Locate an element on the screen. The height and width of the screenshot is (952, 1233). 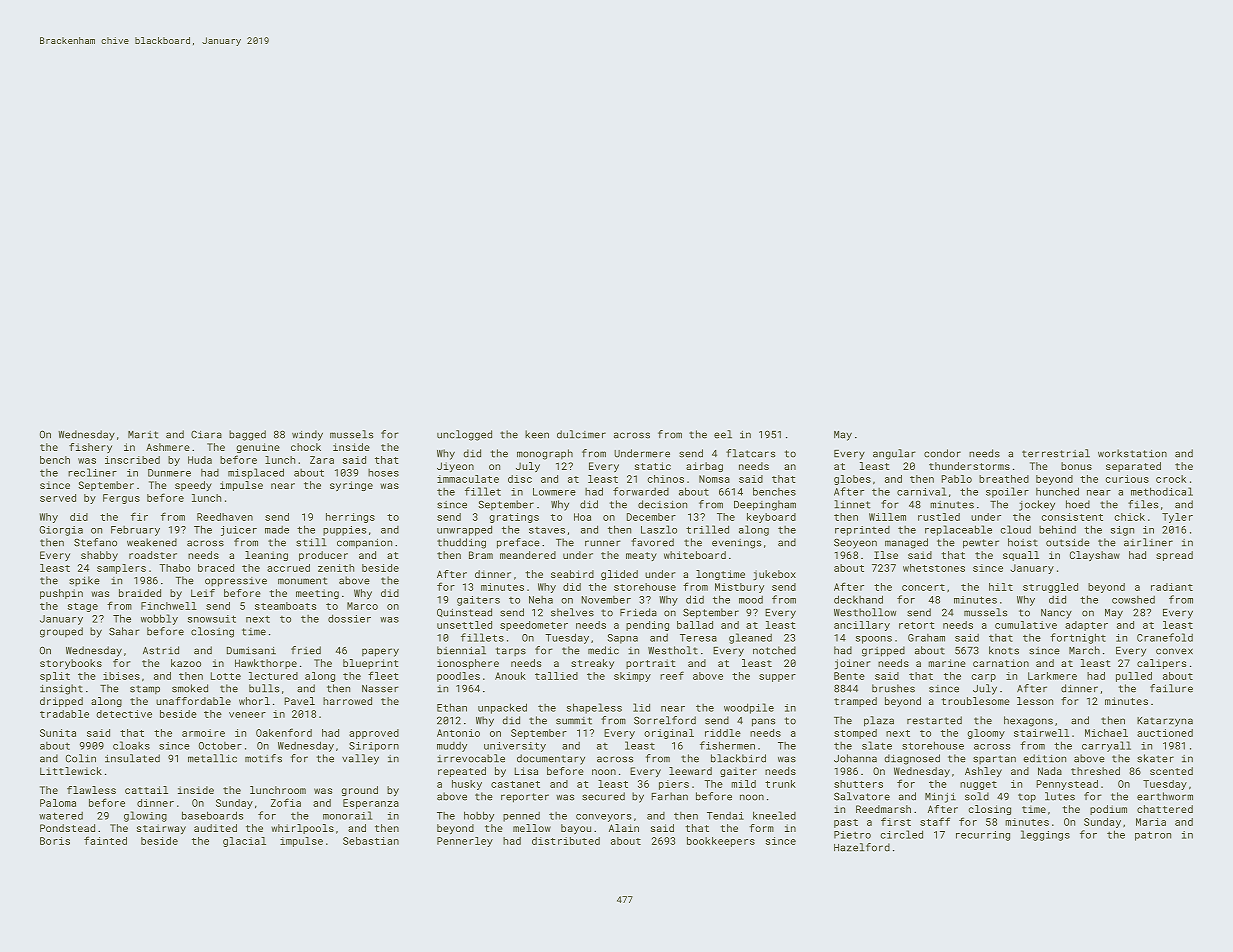
Boris is located at coordinates (55, 841).
